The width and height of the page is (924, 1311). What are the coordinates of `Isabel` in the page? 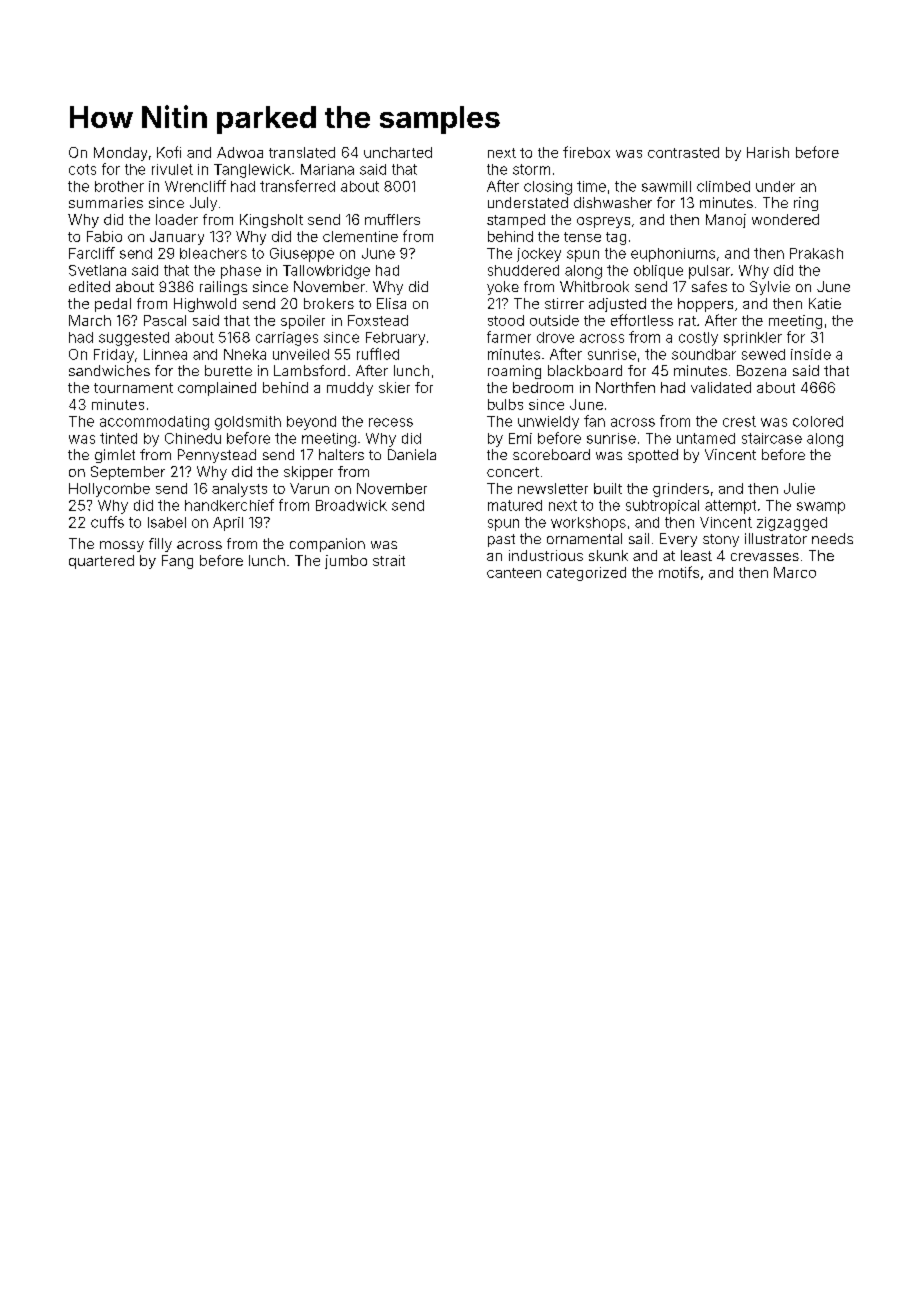 It's located at (167, 522).
